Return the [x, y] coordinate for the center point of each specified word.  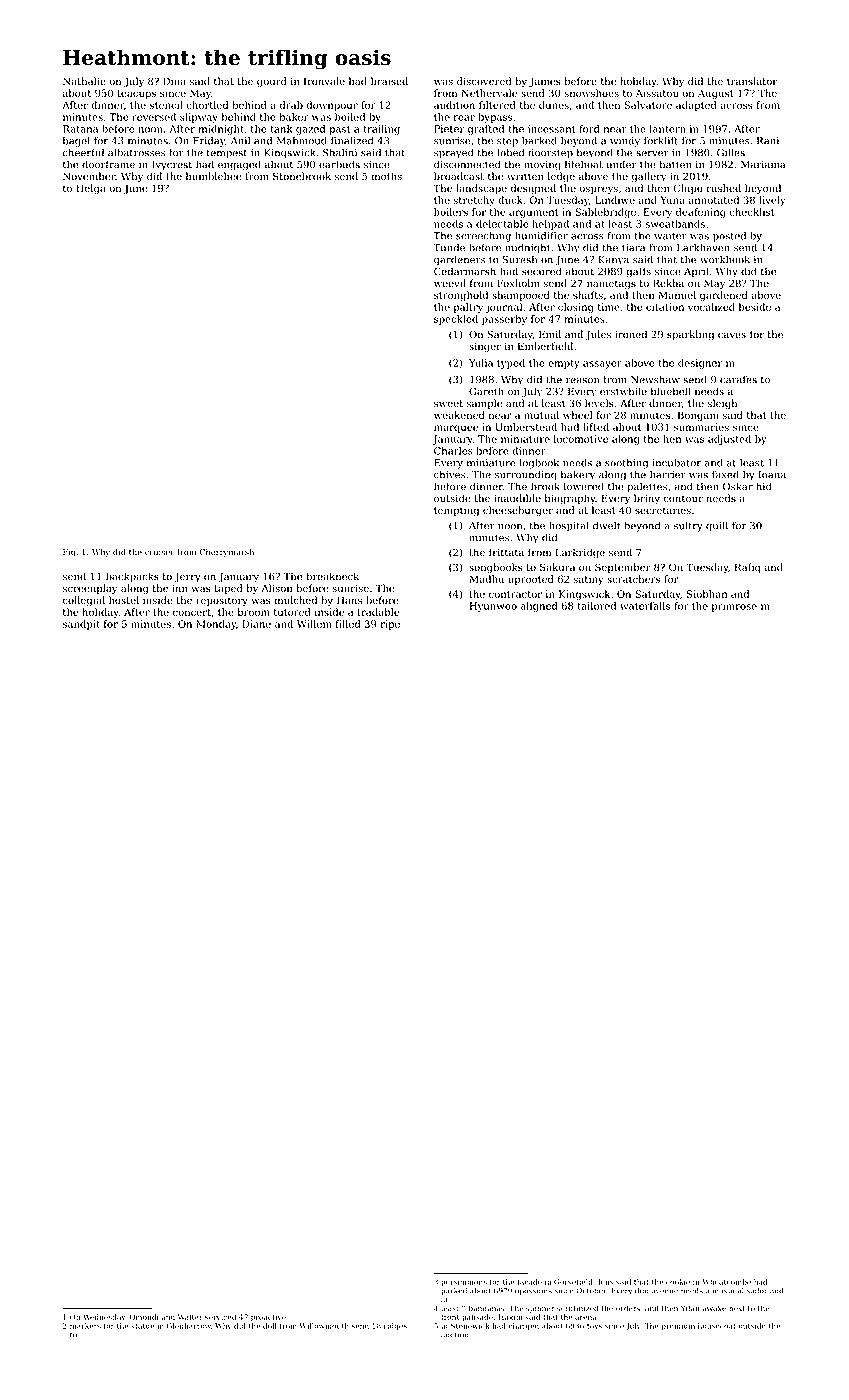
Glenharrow [189, 1326]
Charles [453, 451]
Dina [174, 81]
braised [389, 81]
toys [594, 1327]
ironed [631, 334]
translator [752, 81]
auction [455, 1335]
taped [229, 589]
